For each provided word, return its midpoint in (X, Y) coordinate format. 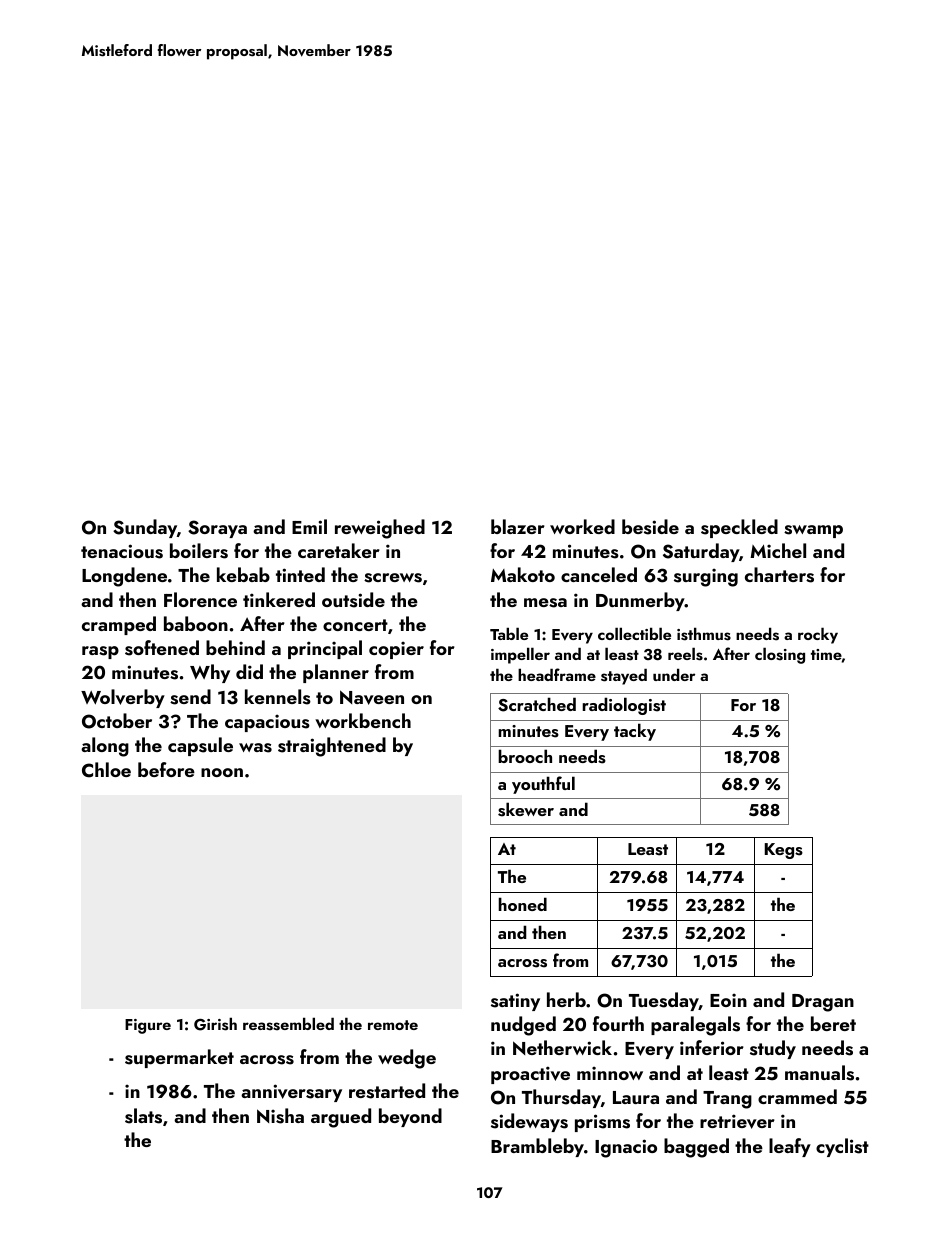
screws (393, 578)
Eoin (728, 1000)
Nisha (280, 1116)
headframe (557, 674)
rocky (818, 635)
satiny (515, 1002)
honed (522, 904)
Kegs (784, 851)
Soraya (217, 529)
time (826, 654)
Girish (215, 1024)
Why (210, 673)
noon (222, 772)
